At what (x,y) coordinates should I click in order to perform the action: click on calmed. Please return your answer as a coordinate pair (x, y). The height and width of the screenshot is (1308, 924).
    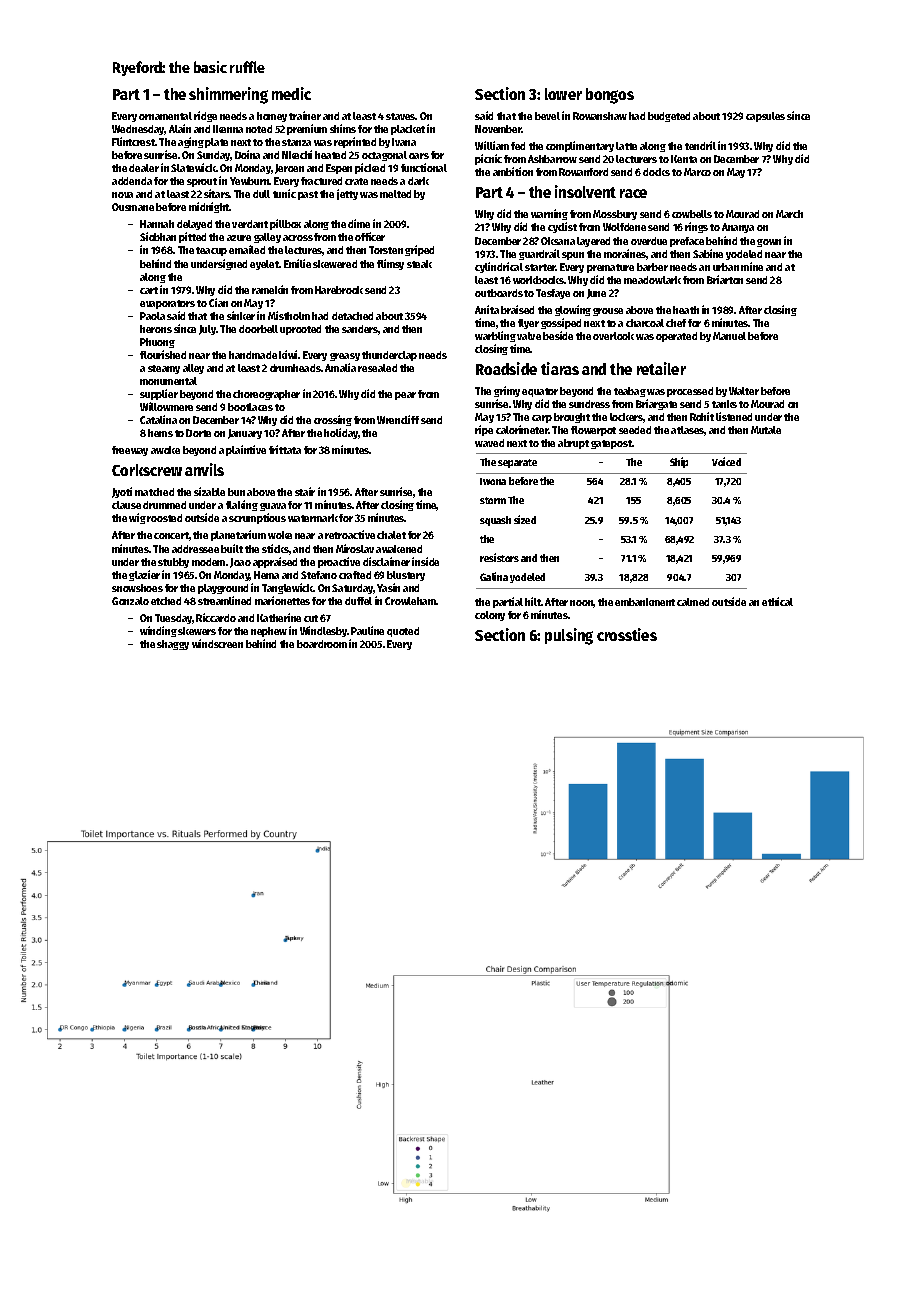
    Looking at the image, I should click on (693, 602).
